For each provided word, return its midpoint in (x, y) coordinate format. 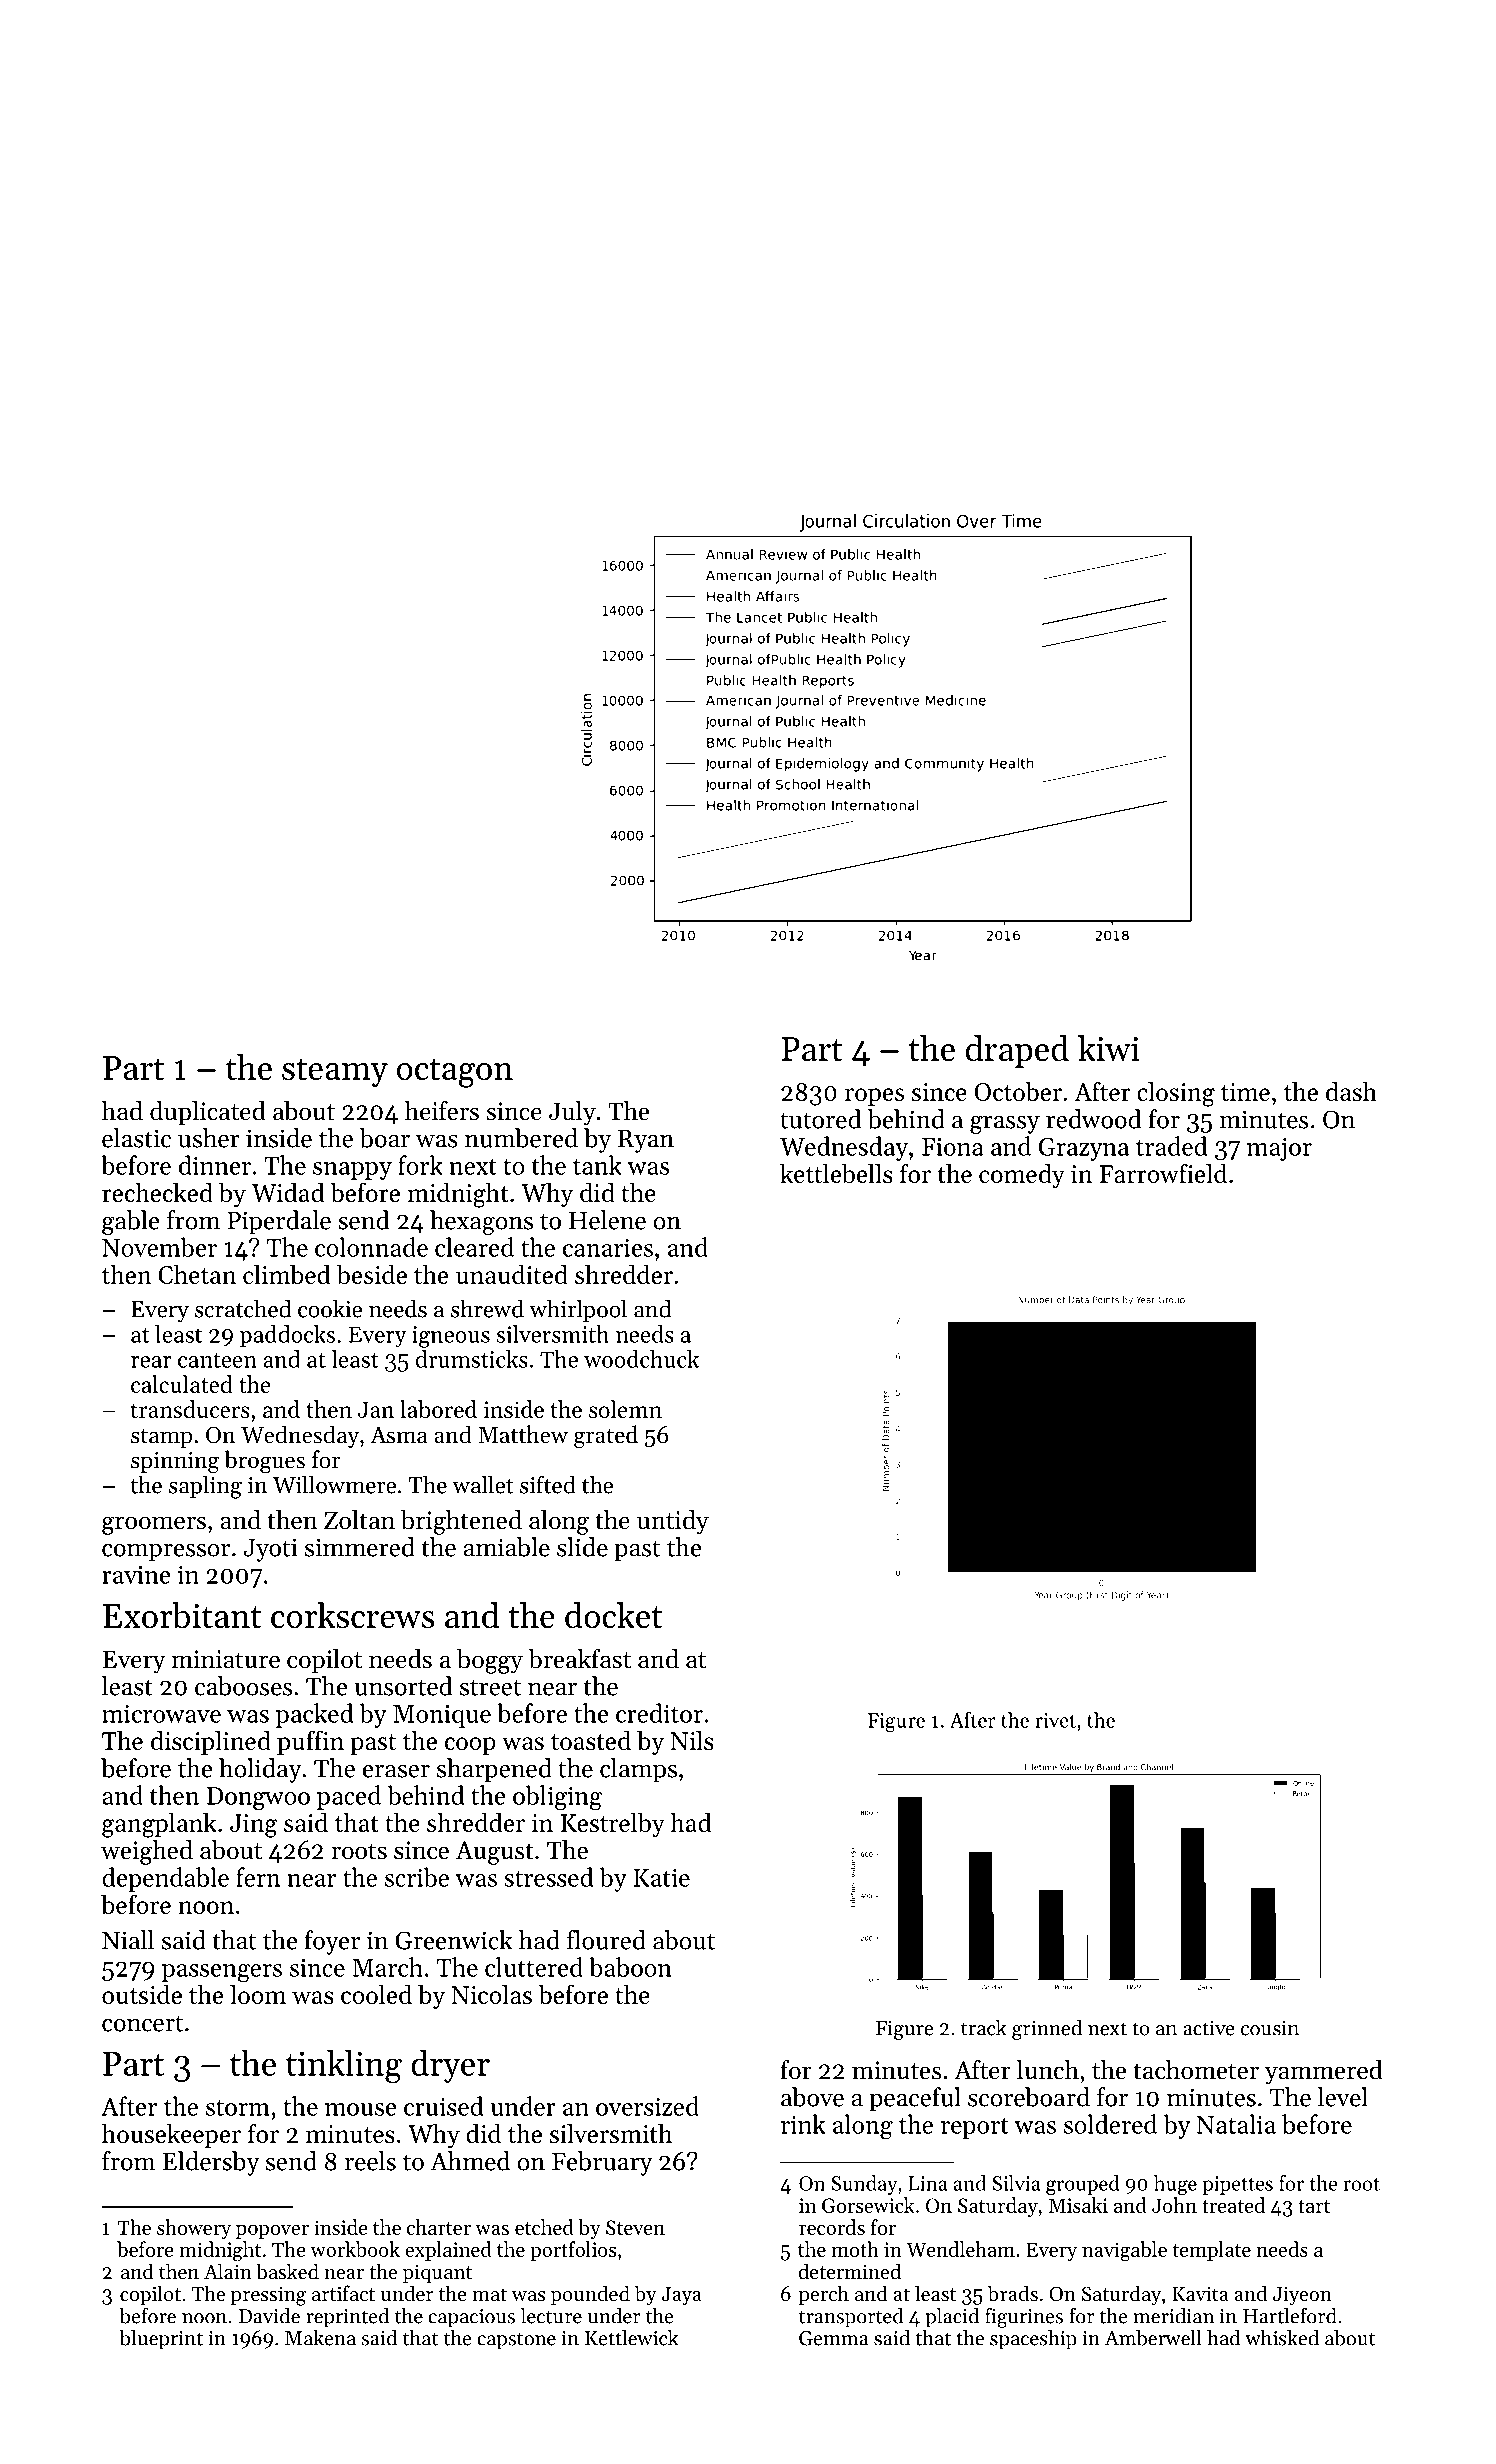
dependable (166, 1879)
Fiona (953, 1147)
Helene (607, 1220)
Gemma (834, 2338)
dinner (215, 1165)
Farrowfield (1163, 1173)
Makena (320, 2338)
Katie (661, 1878)
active (1209, 2028)
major (1279, 1149)
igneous (451, 1337)
